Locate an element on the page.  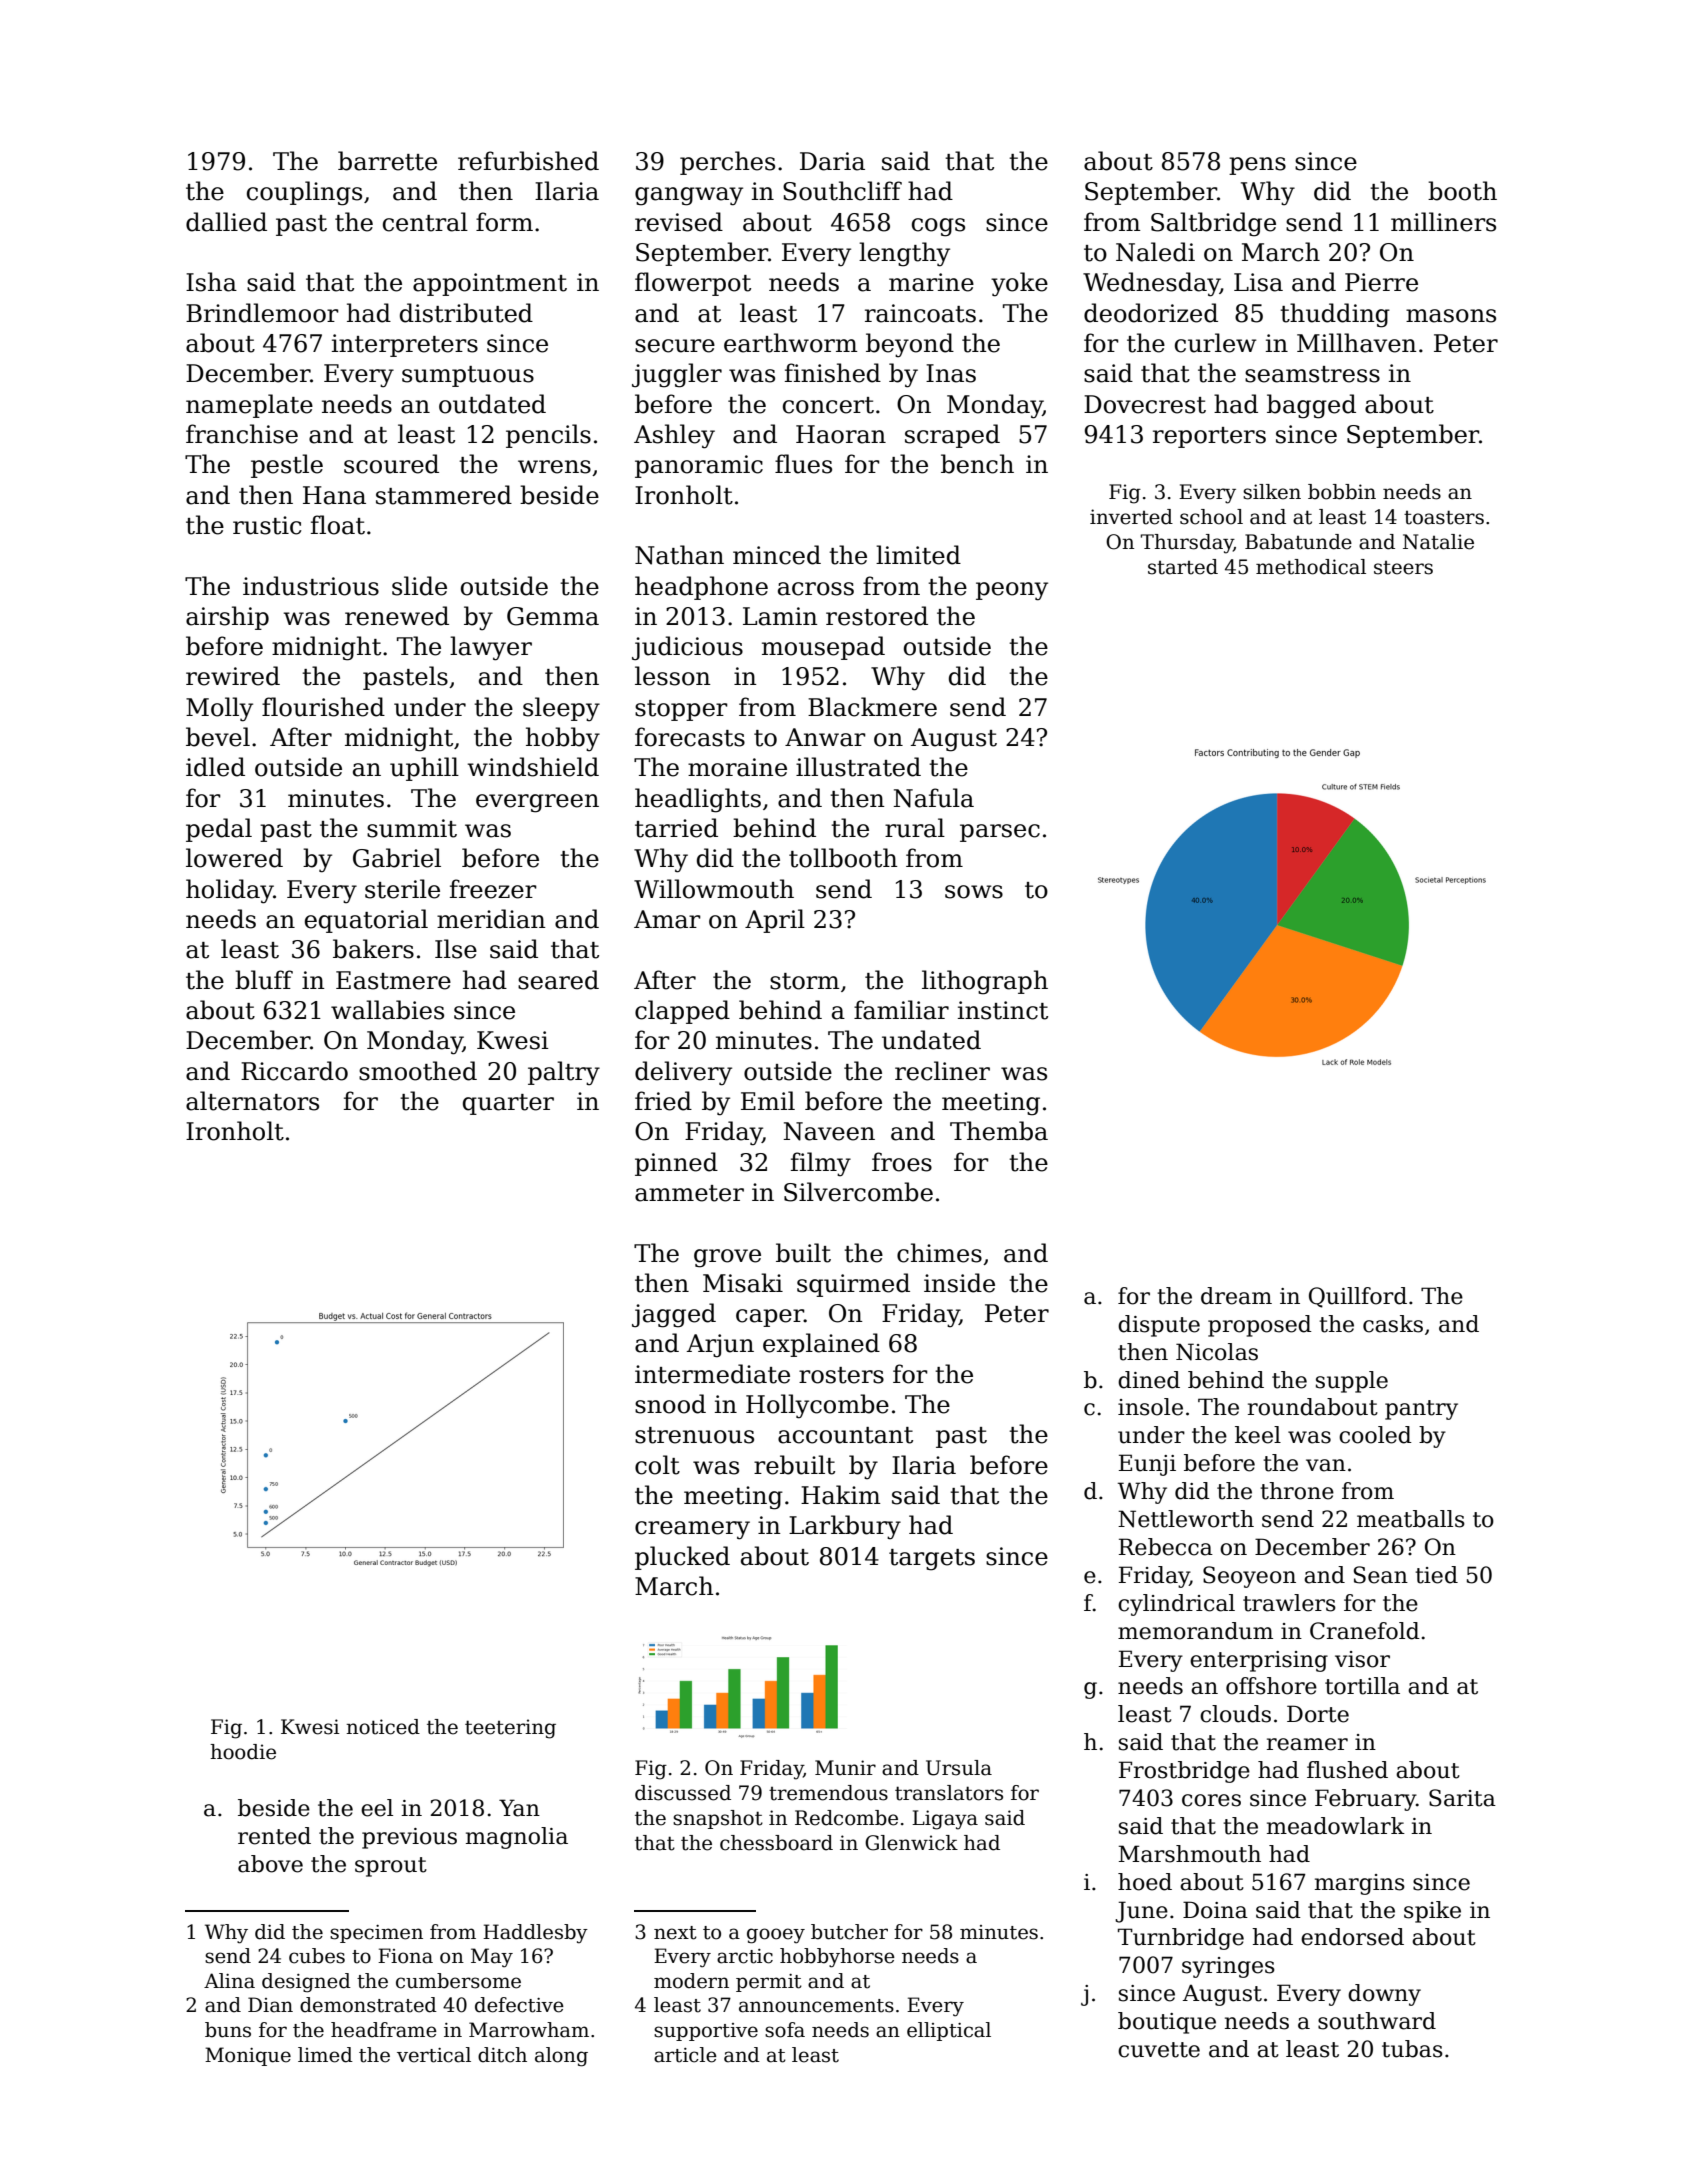
airship is located at coordinates (227, 618).
